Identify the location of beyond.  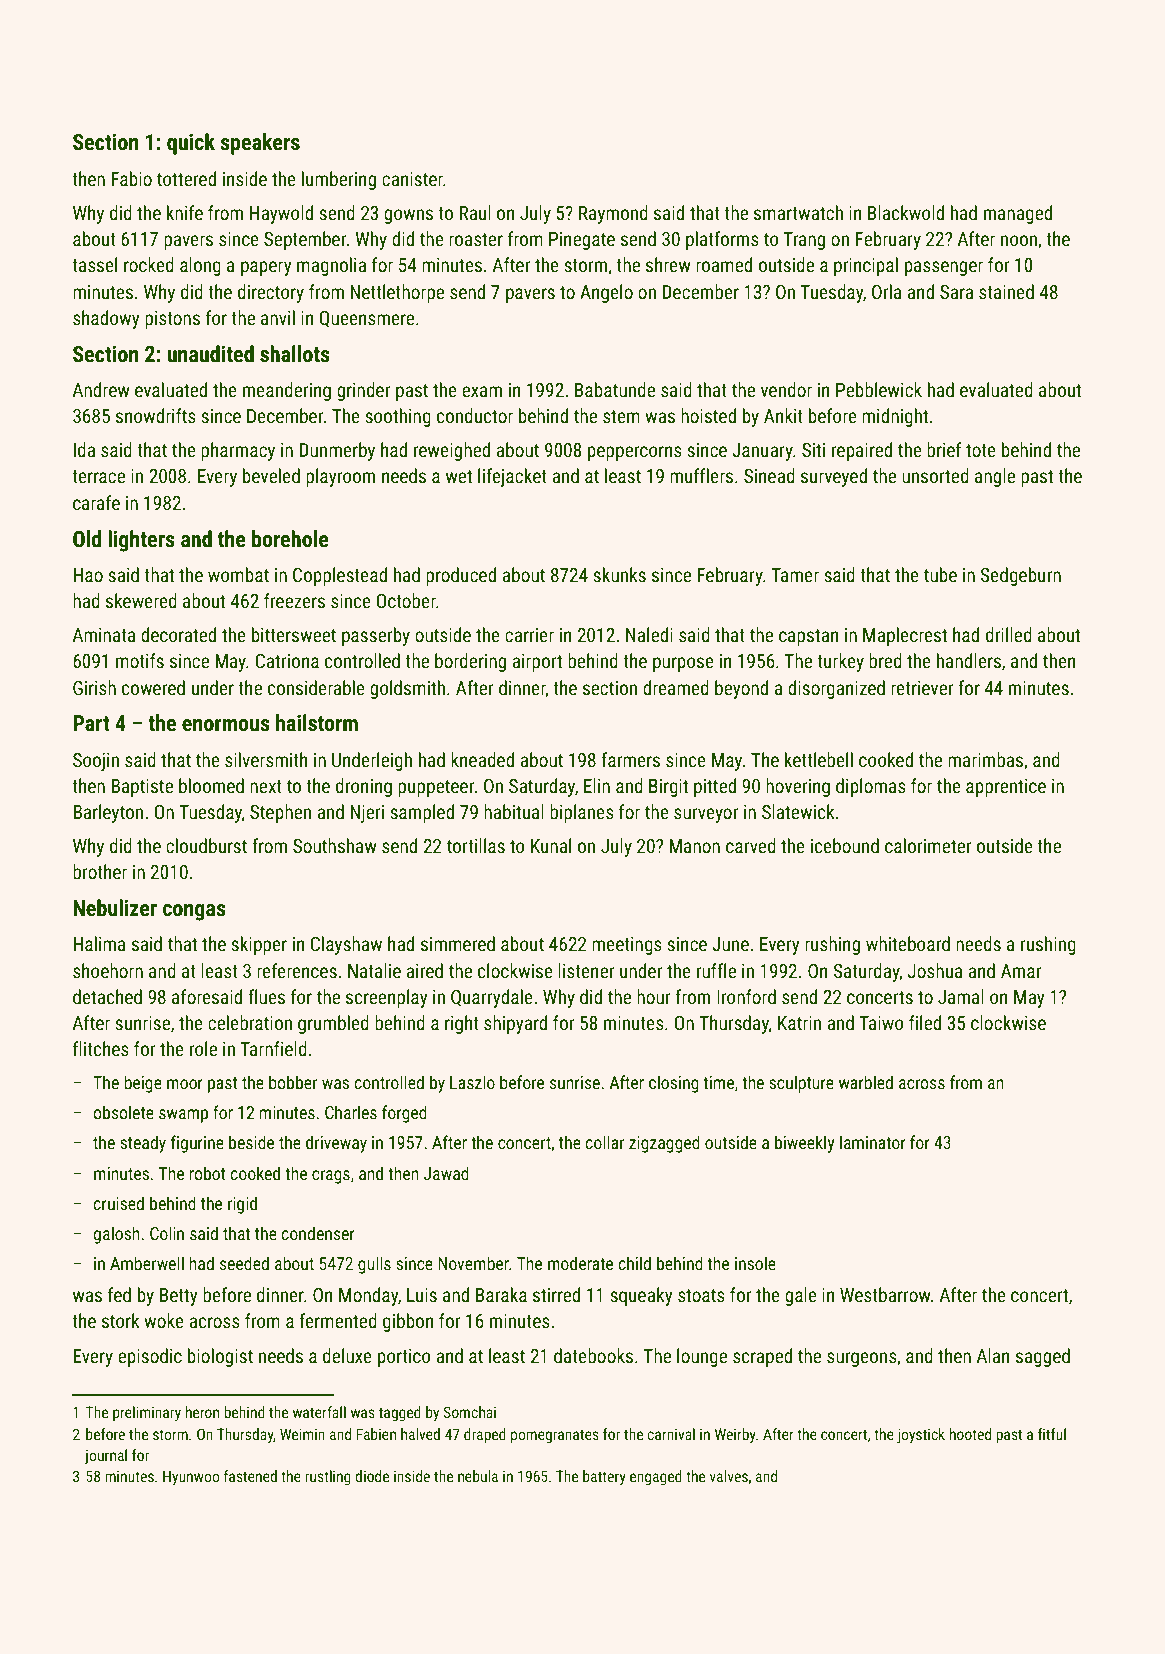
(741, 689).
